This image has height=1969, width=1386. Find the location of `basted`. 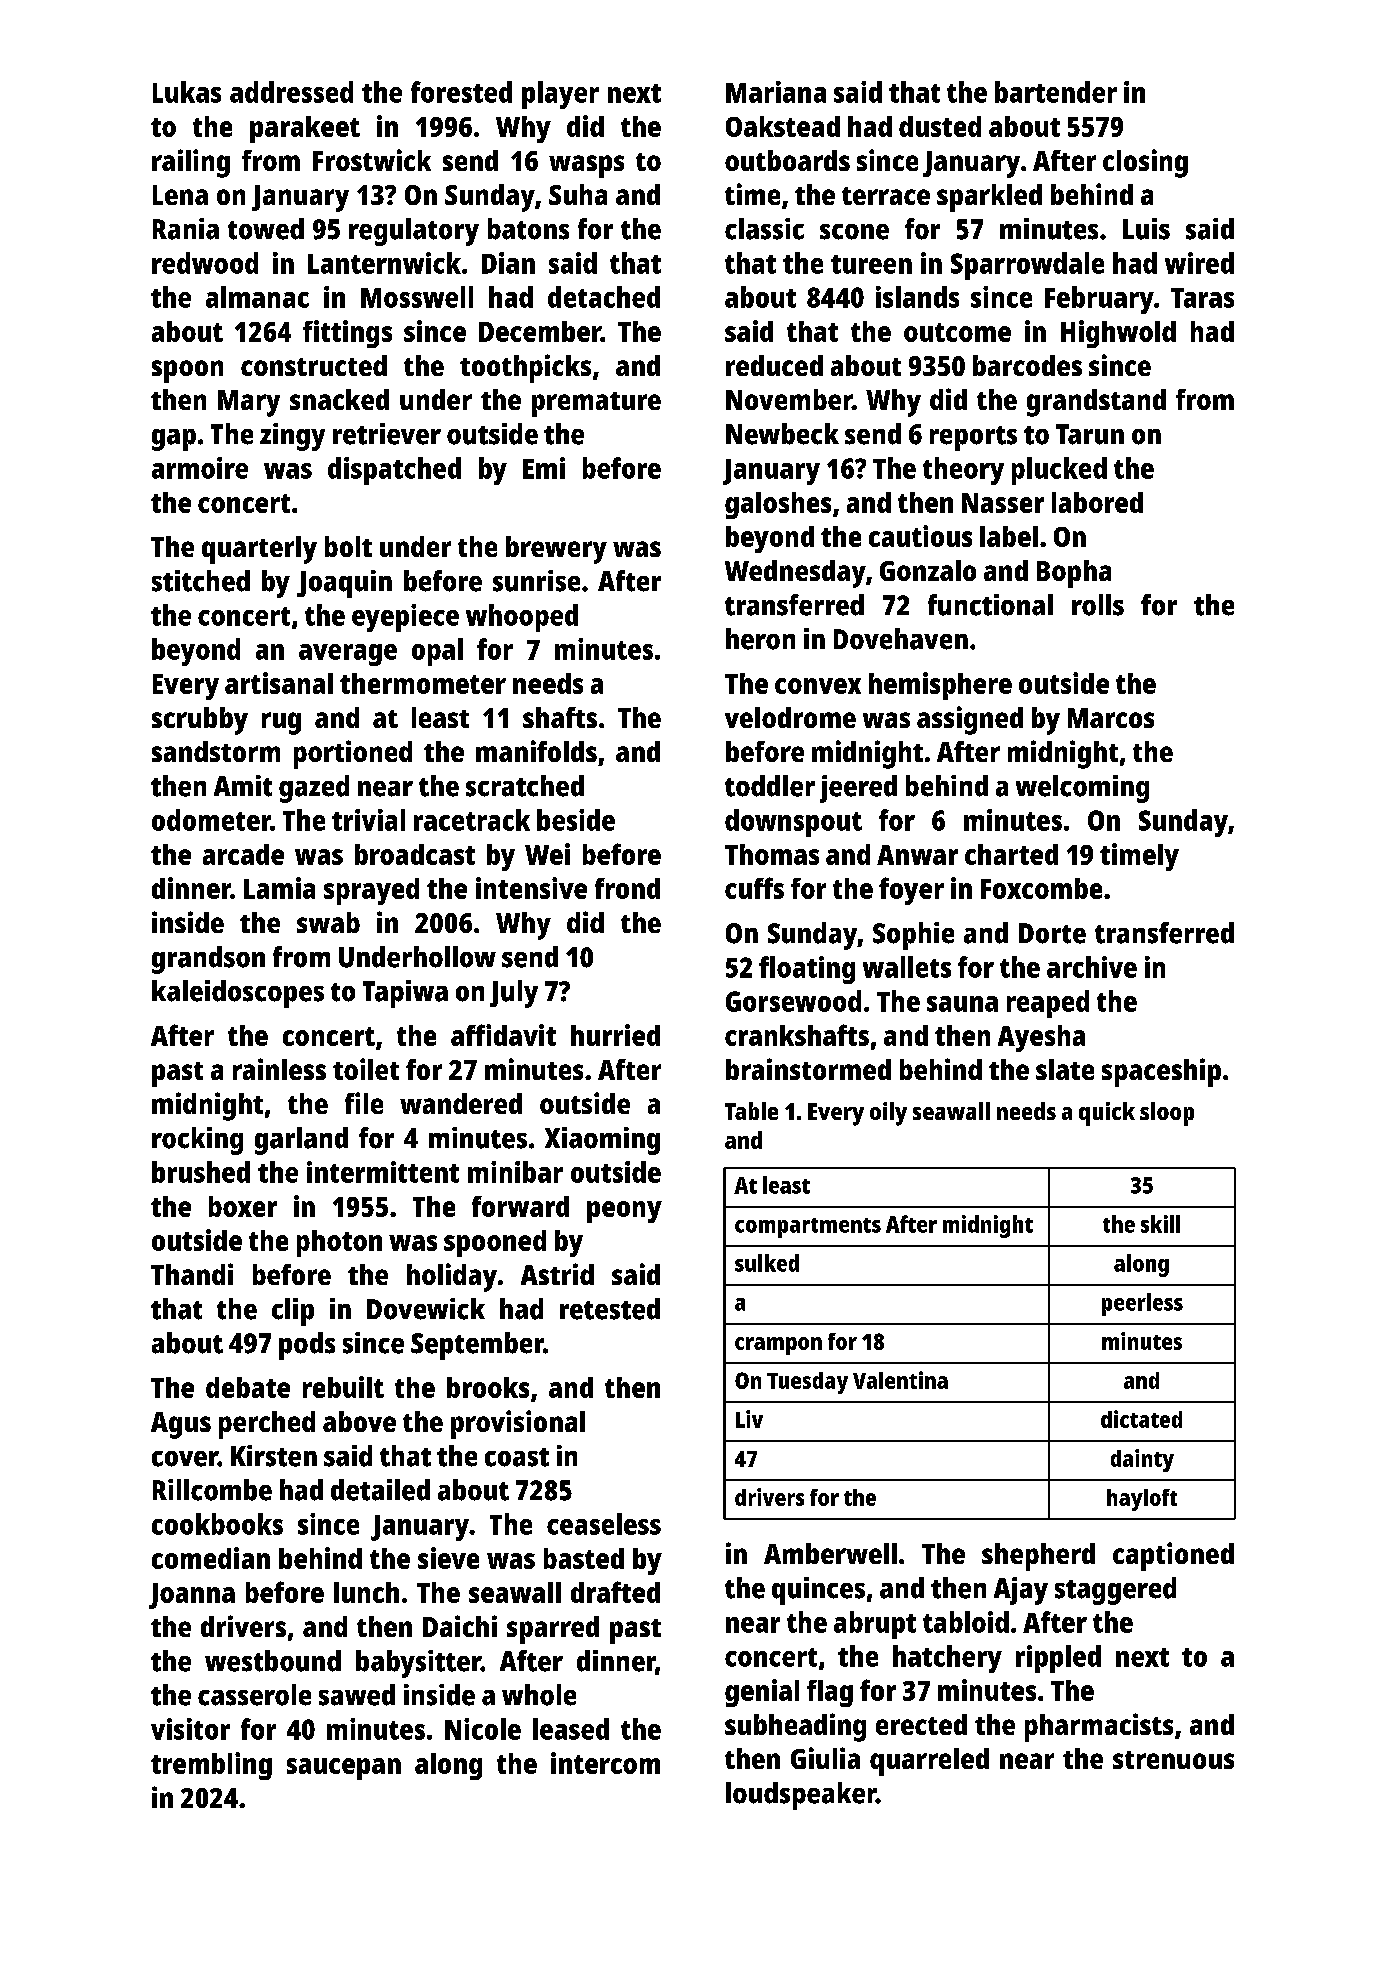

basted is located at coordinates (584, 1558).
